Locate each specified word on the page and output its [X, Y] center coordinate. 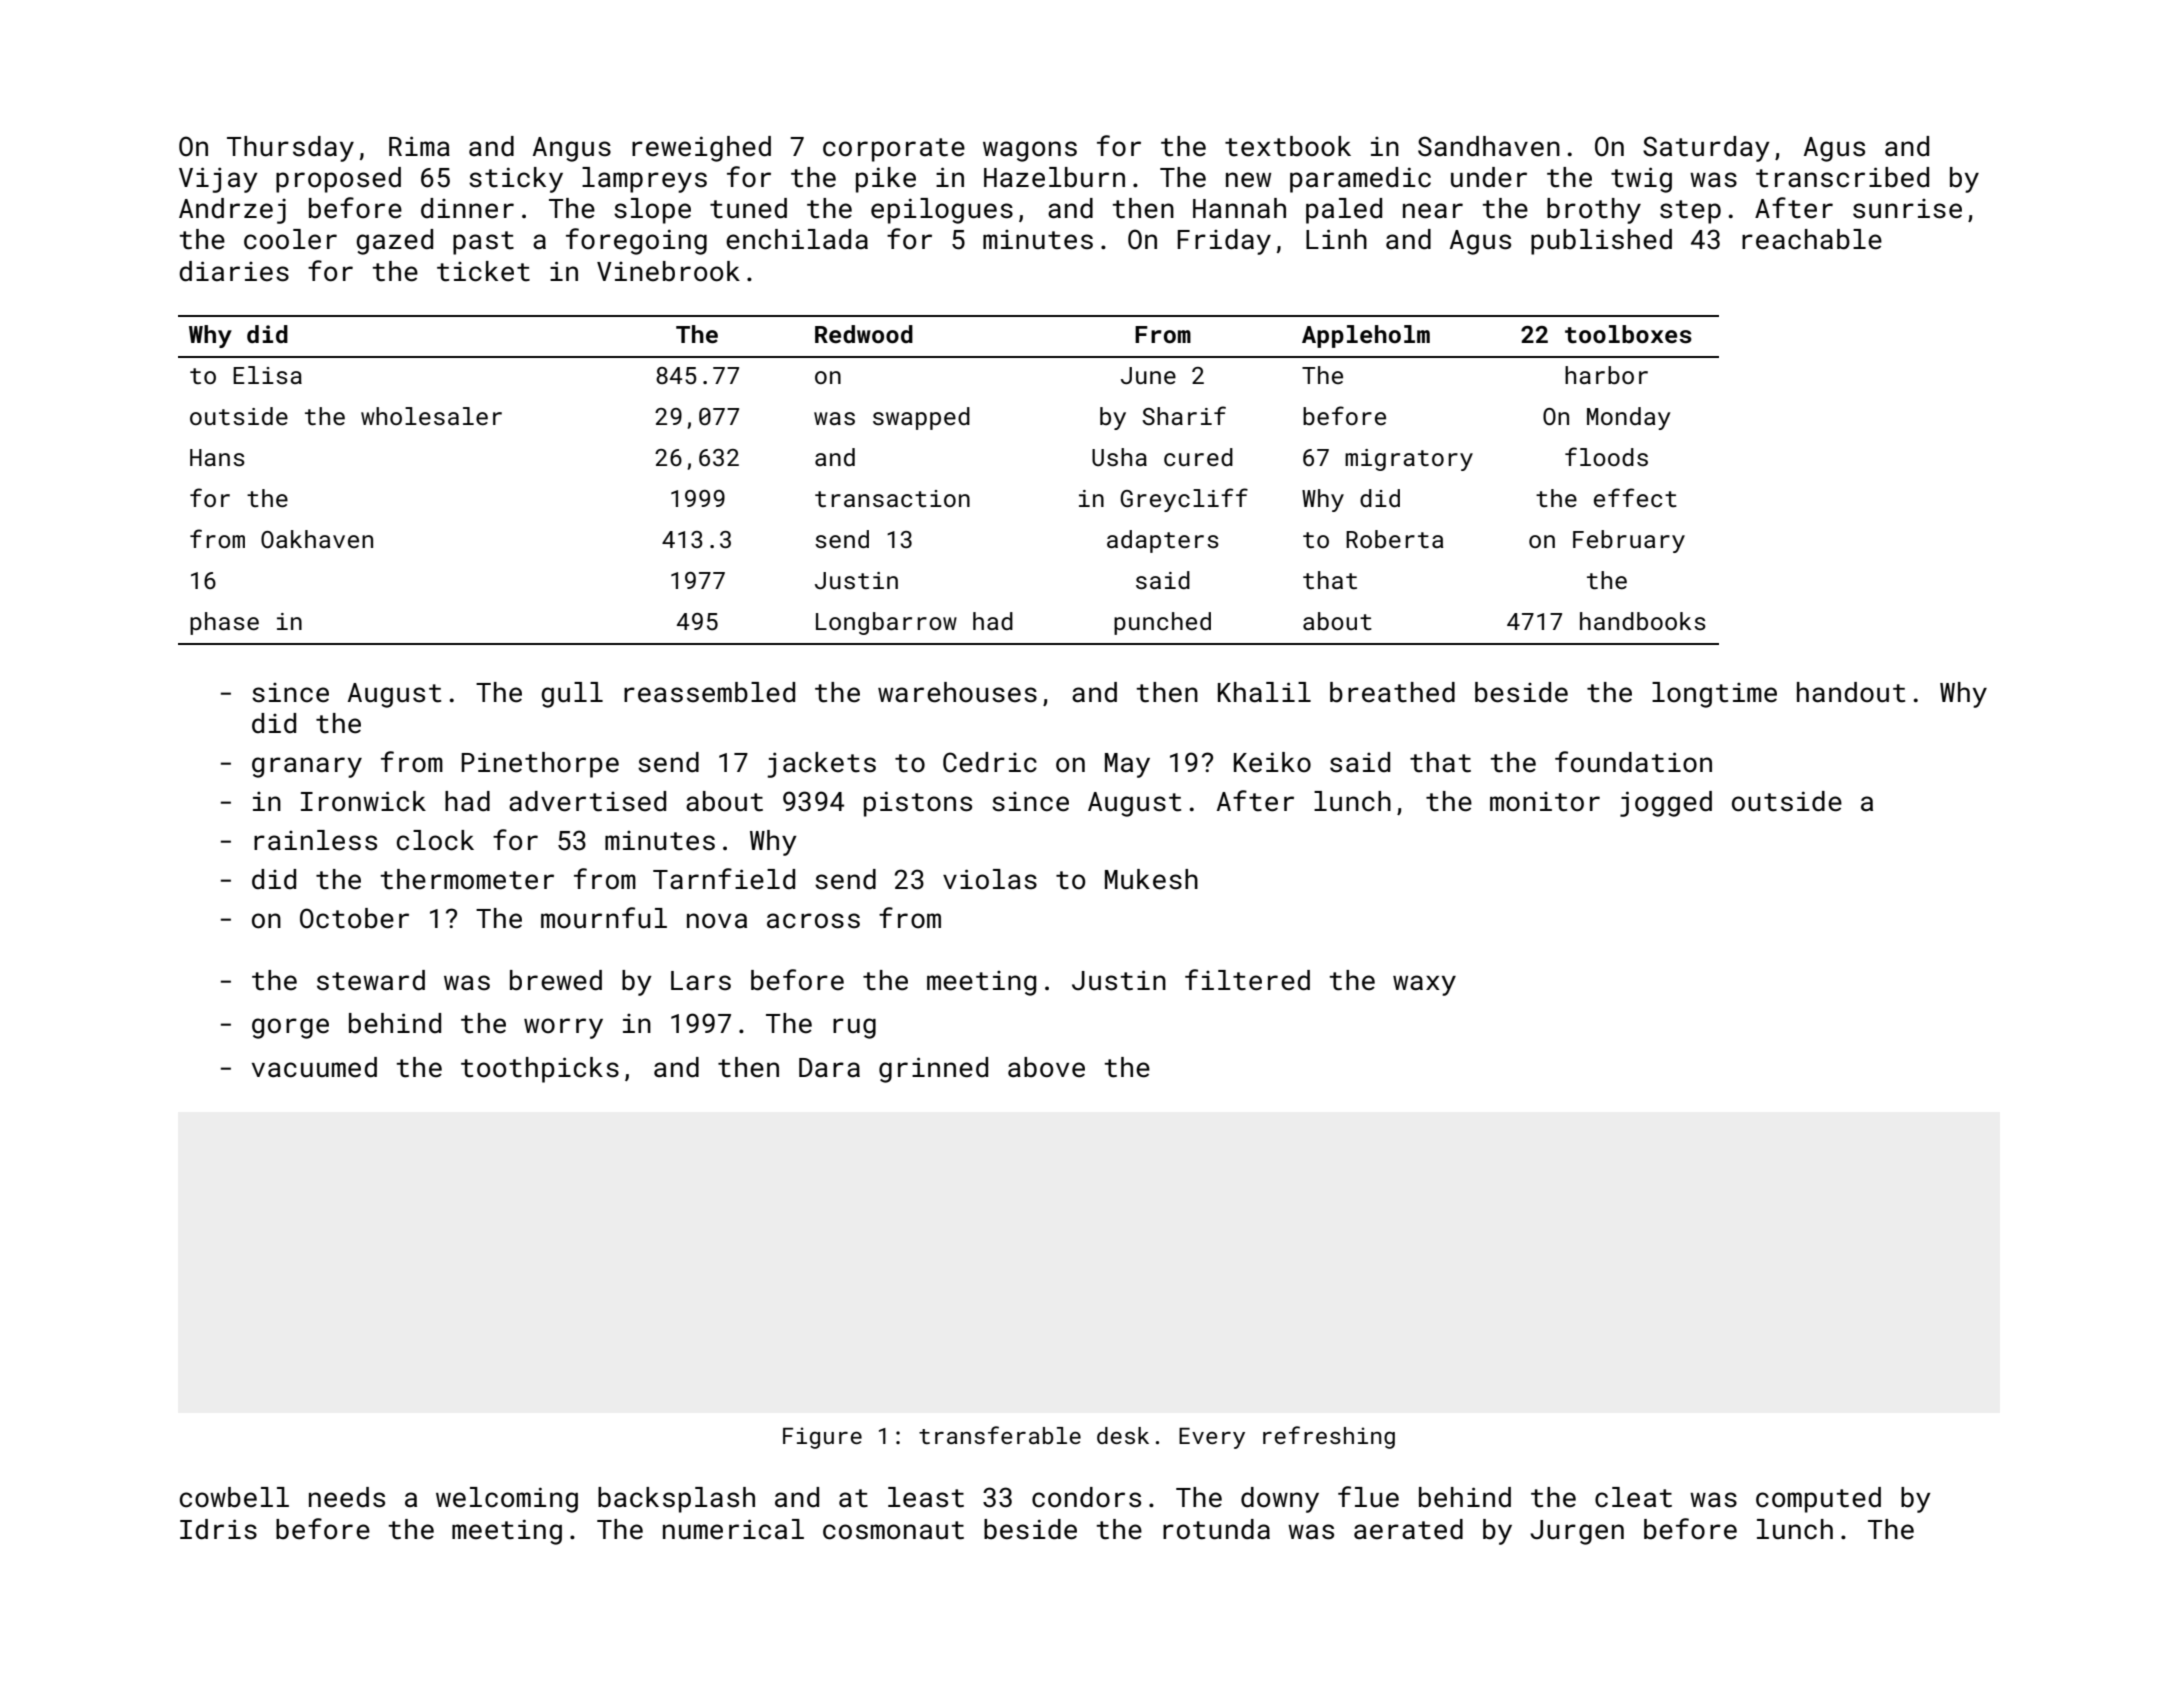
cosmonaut [893, 1530]
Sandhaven [1489, 146]
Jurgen [1577, 1532]
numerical [733, 1529]
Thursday [290, 149]
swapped [921, 418]
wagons [1030, 151]
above [1046, 1067]
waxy [1424, 985]
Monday [1629, 418]
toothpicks [540, 1070]
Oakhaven [317, 539]
